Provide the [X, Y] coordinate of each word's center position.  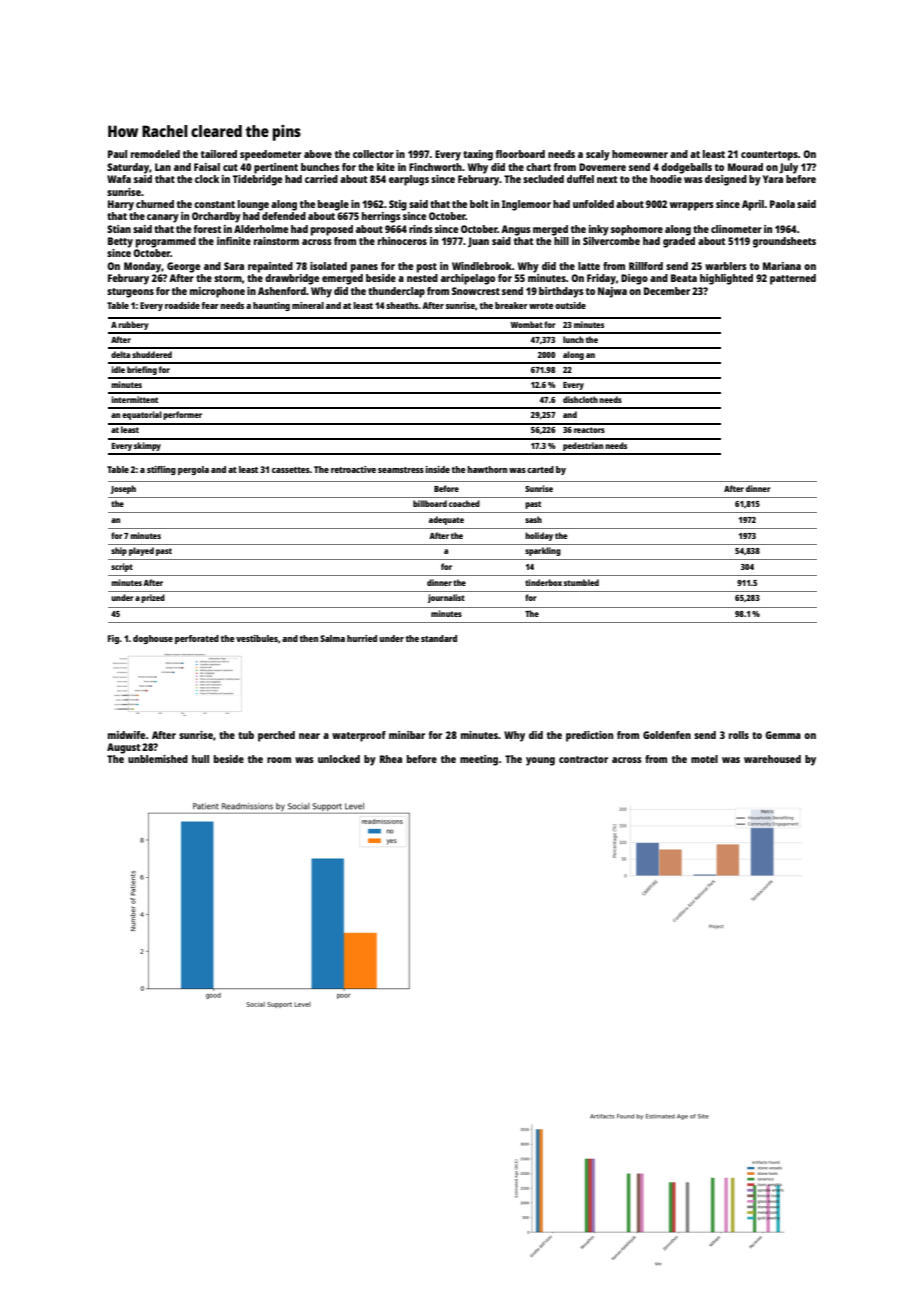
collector [373, 154]
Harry [121, 205]
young [540, 761]
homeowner [640, 154]
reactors [589, 430]
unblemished [158, 759]
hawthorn [487, 469]
